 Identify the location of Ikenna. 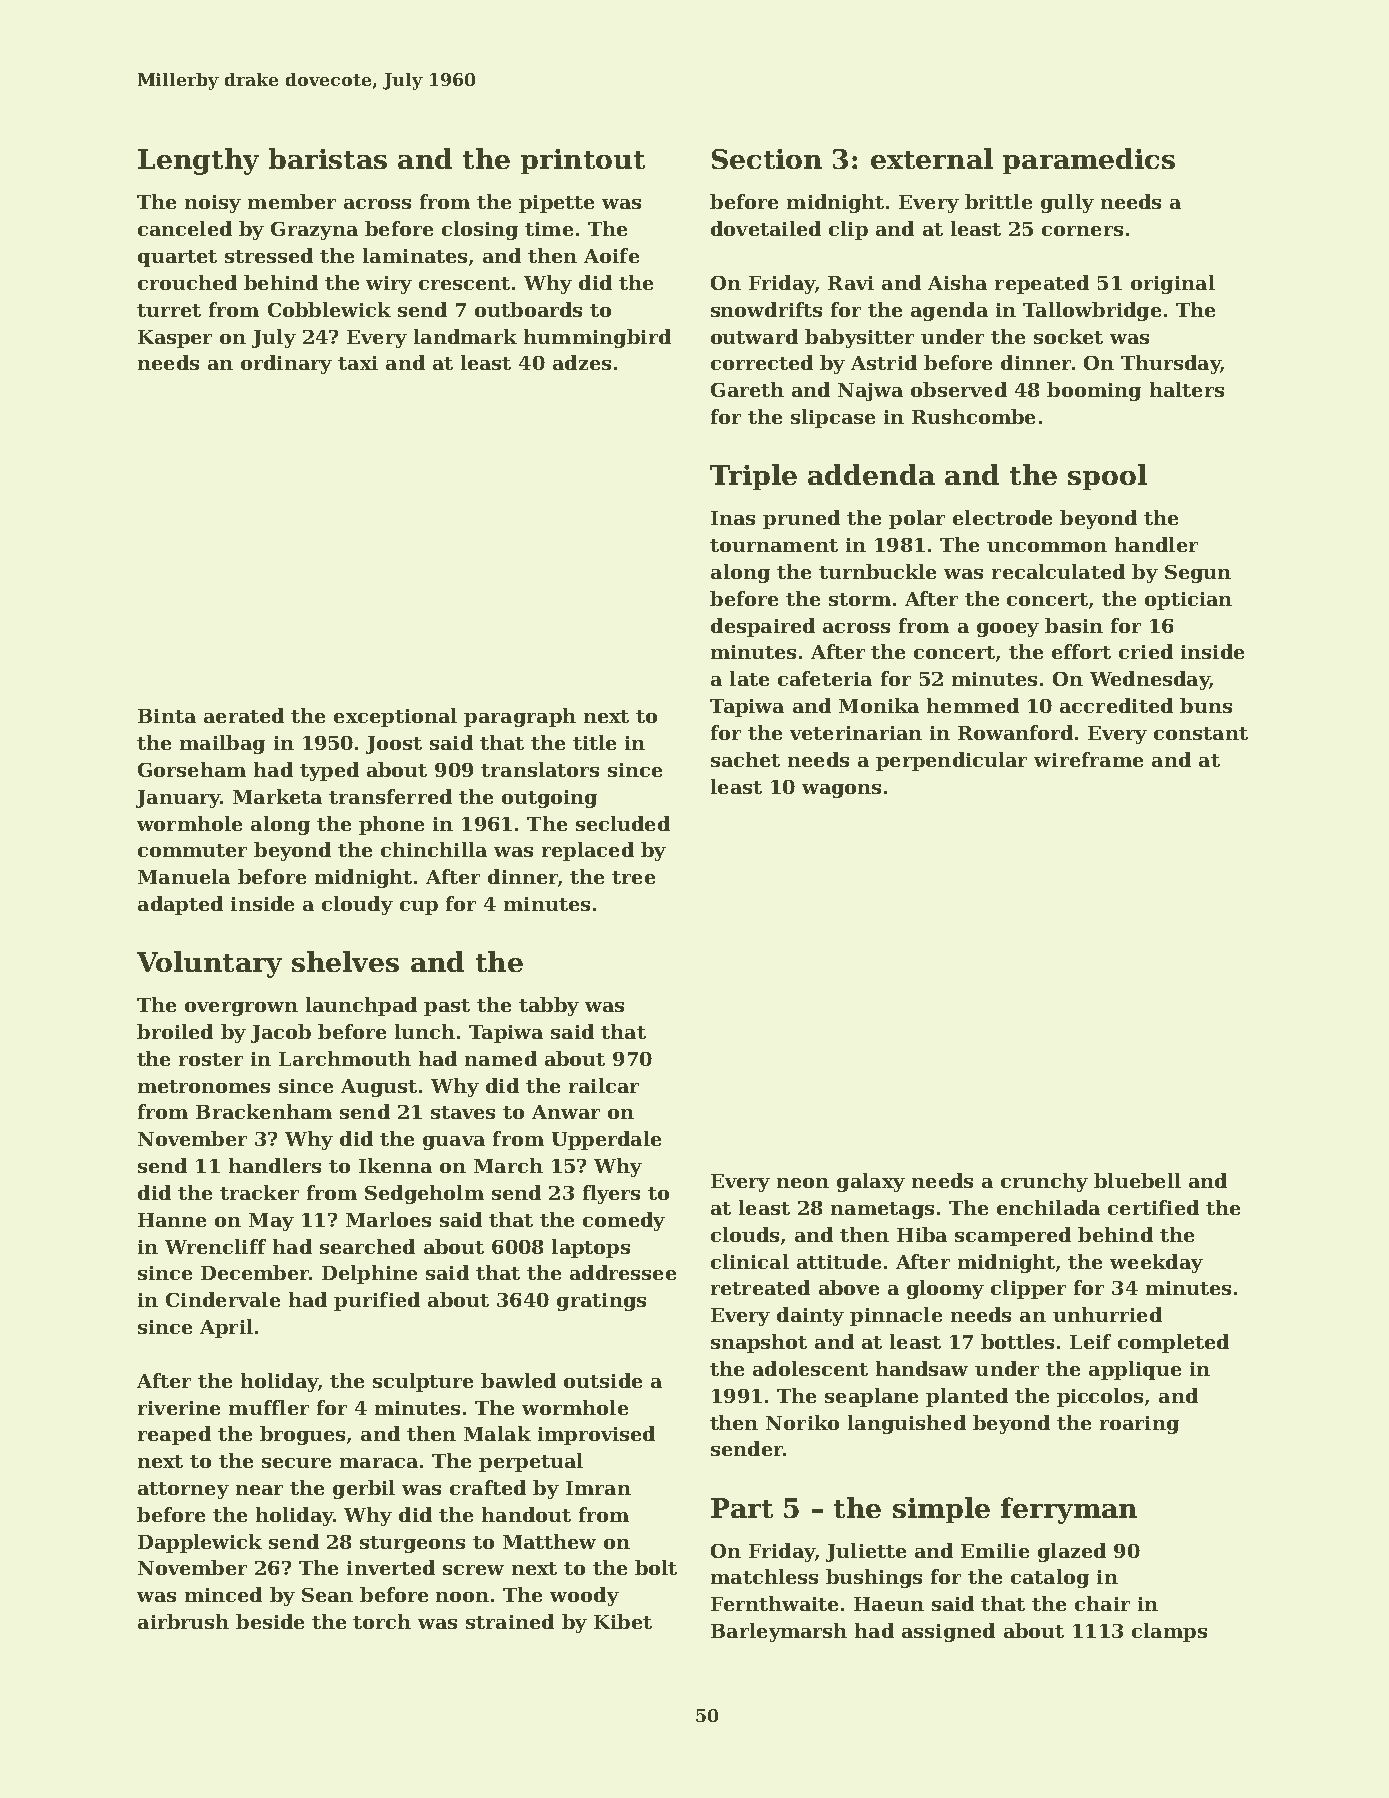
(395, 1165).
